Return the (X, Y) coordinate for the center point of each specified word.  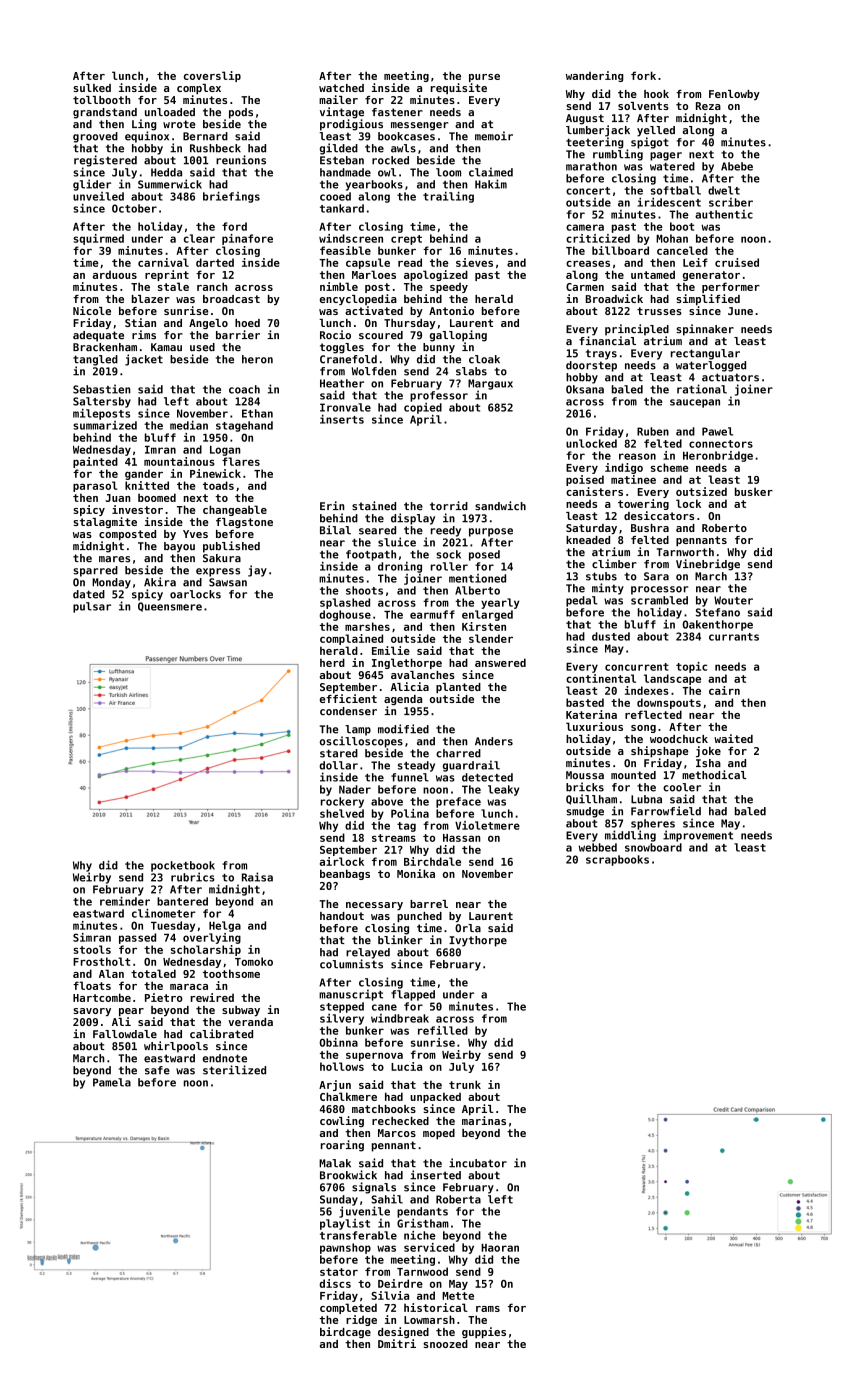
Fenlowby (734, 95)
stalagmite (105, 522)
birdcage (345, 1332)
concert (588, 191)
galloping (458, 336)
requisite (459, 88)
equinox (147, 137)
